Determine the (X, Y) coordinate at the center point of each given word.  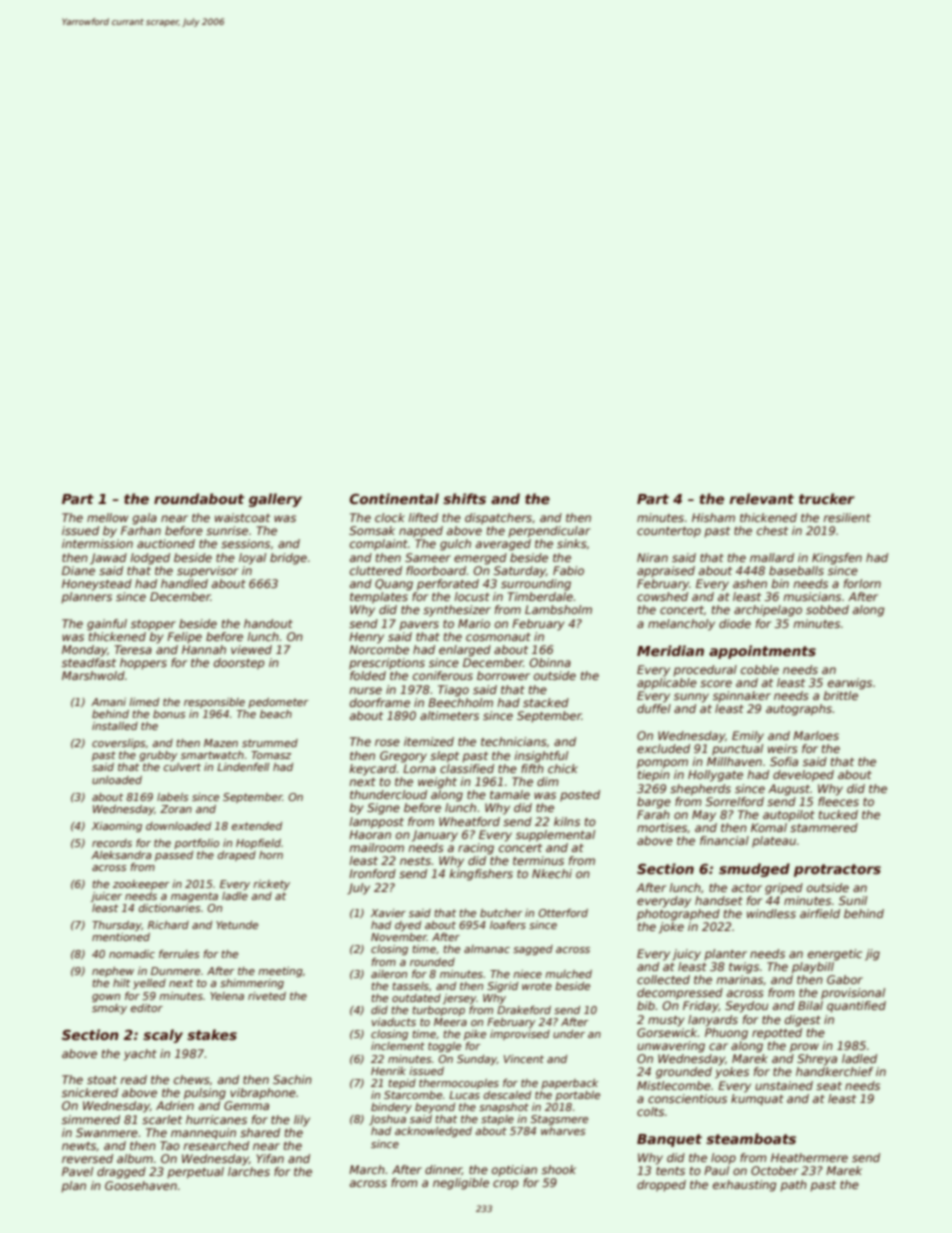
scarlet (162, 1119)
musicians (812, 596)
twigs (744, 968)
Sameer (428, 557)
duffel (654, 708)
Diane (78, 570)
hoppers (143, 664)
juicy (686, 955)
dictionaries (170, 908)
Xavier (388, 913)
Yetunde (237, 925)
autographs (799, 710)
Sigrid (502, 987)
